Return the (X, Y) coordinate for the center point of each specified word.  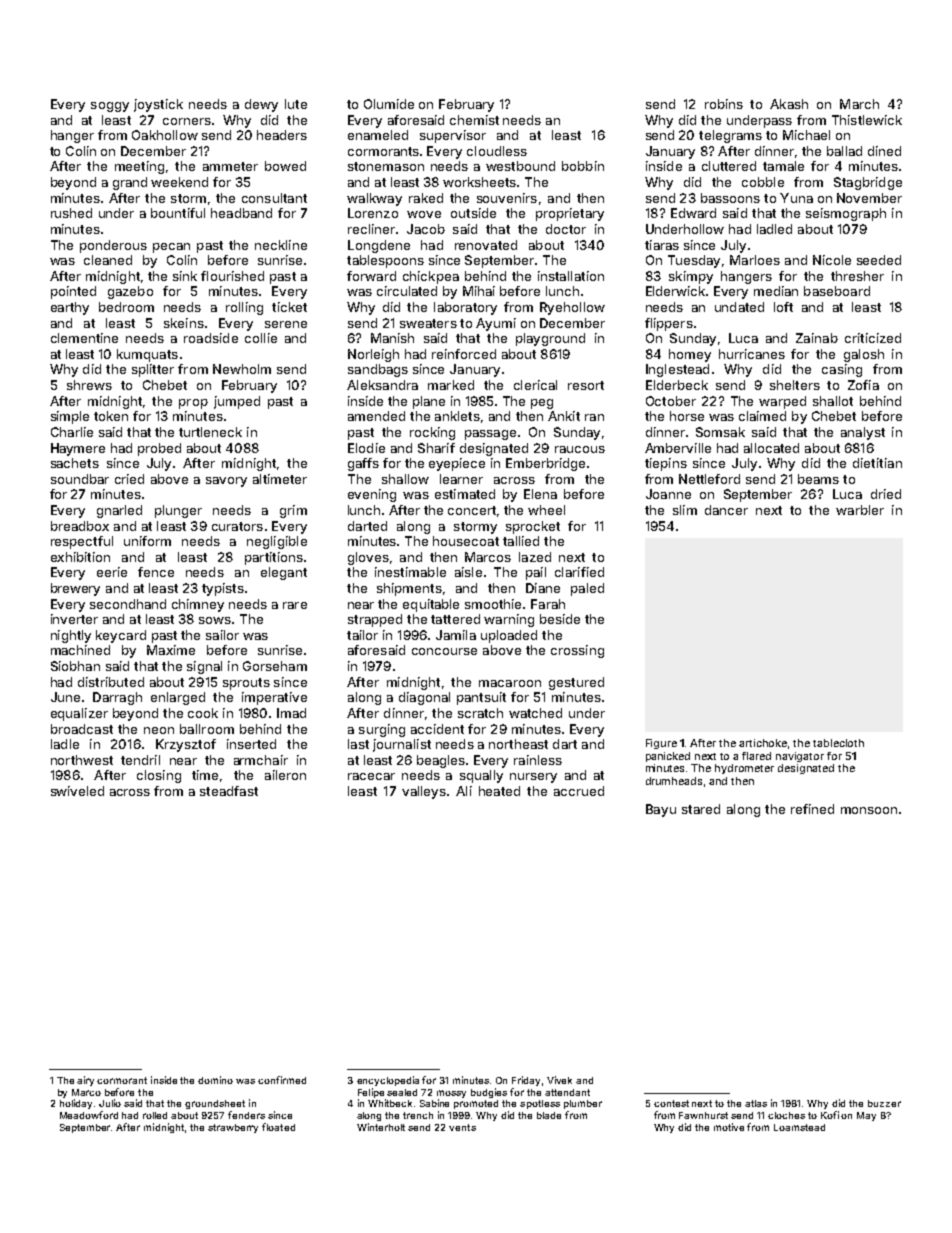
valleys (424, 792)
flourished (232, 276)
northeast (518, 744)
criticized (873, 338)
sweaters (428, 323)
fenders (246, 1115)
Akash (789, 104)
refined (812, 809)
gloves (368, 558)
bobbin (583, 166)
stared (701, 809)
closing (159, 776)
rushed (71, 213)
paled (587, 589)
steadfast (229, 791)
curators (237, 526)
